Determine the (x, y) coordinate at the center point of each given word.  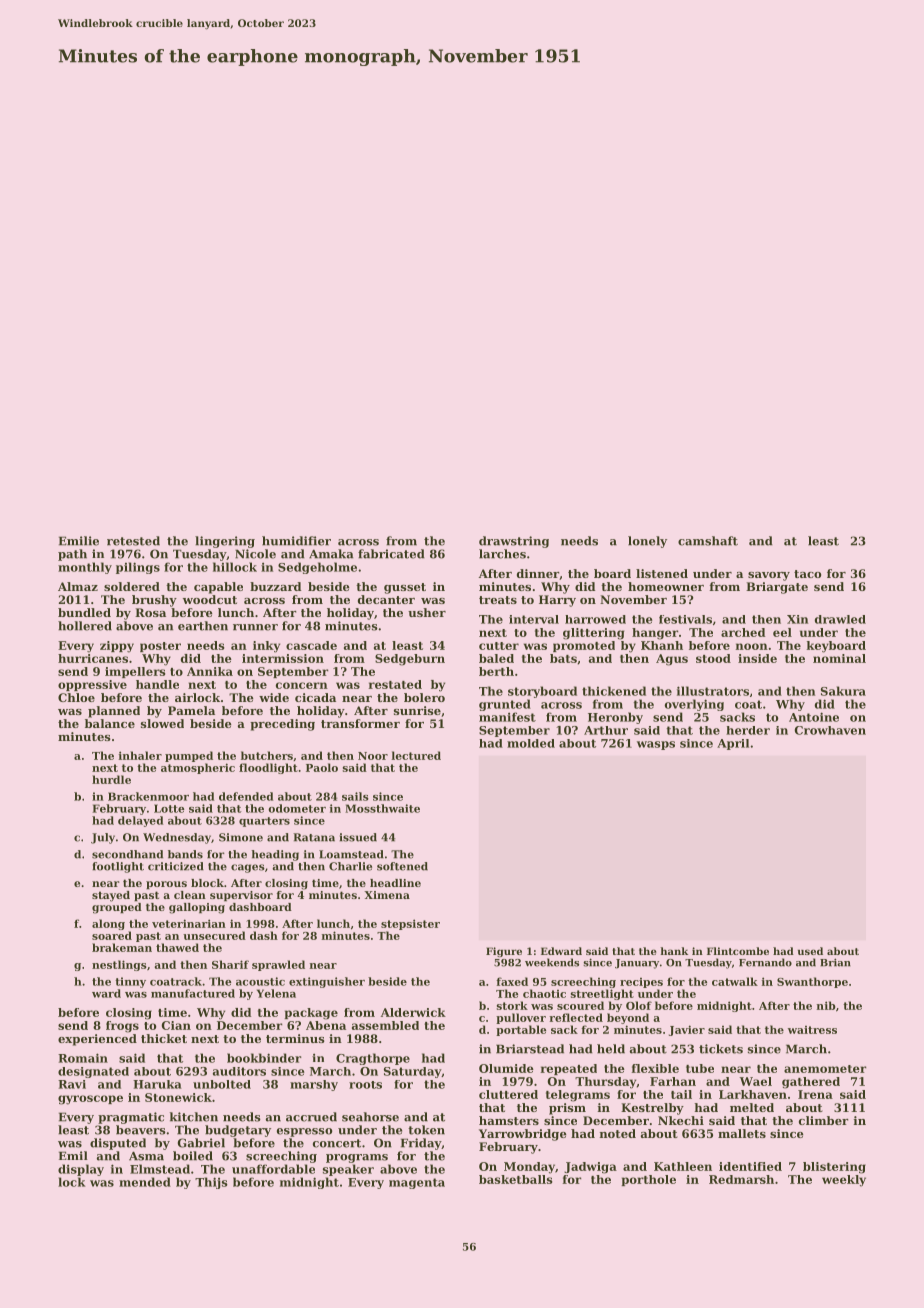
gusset (405, 588)
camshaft (708, 541)
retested (133, 541)
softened (402, 866)
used (810, 951)
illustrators (713, 691)
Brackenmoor (148, 796)
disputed (118, 1144)
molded (531, 743)
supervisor (241, 896)
